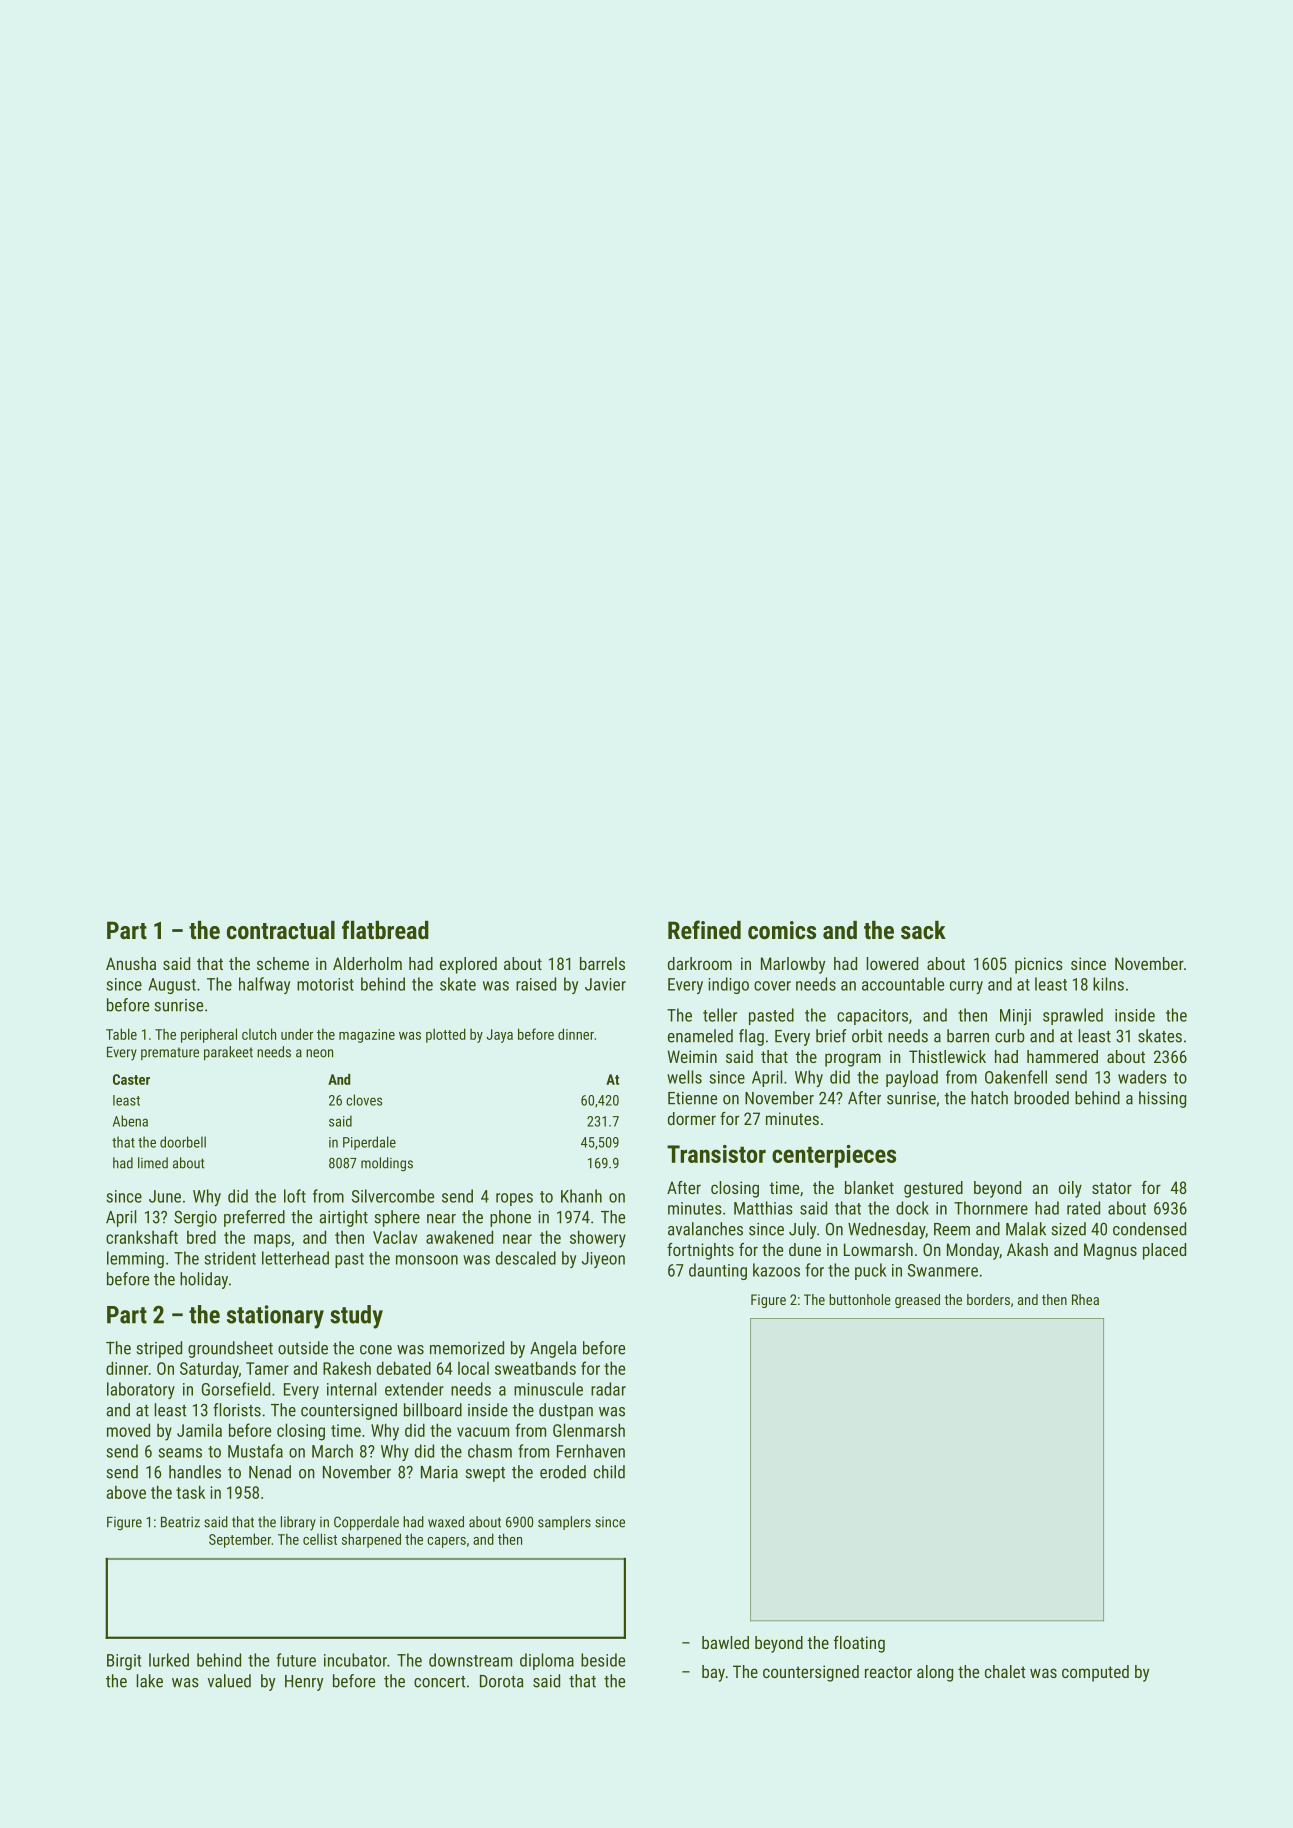 The height and width of the page is (1828, 1293). What do you see at coordinates (923, 930) in the page?
I see `sack` at bounding box center [923, 930].
